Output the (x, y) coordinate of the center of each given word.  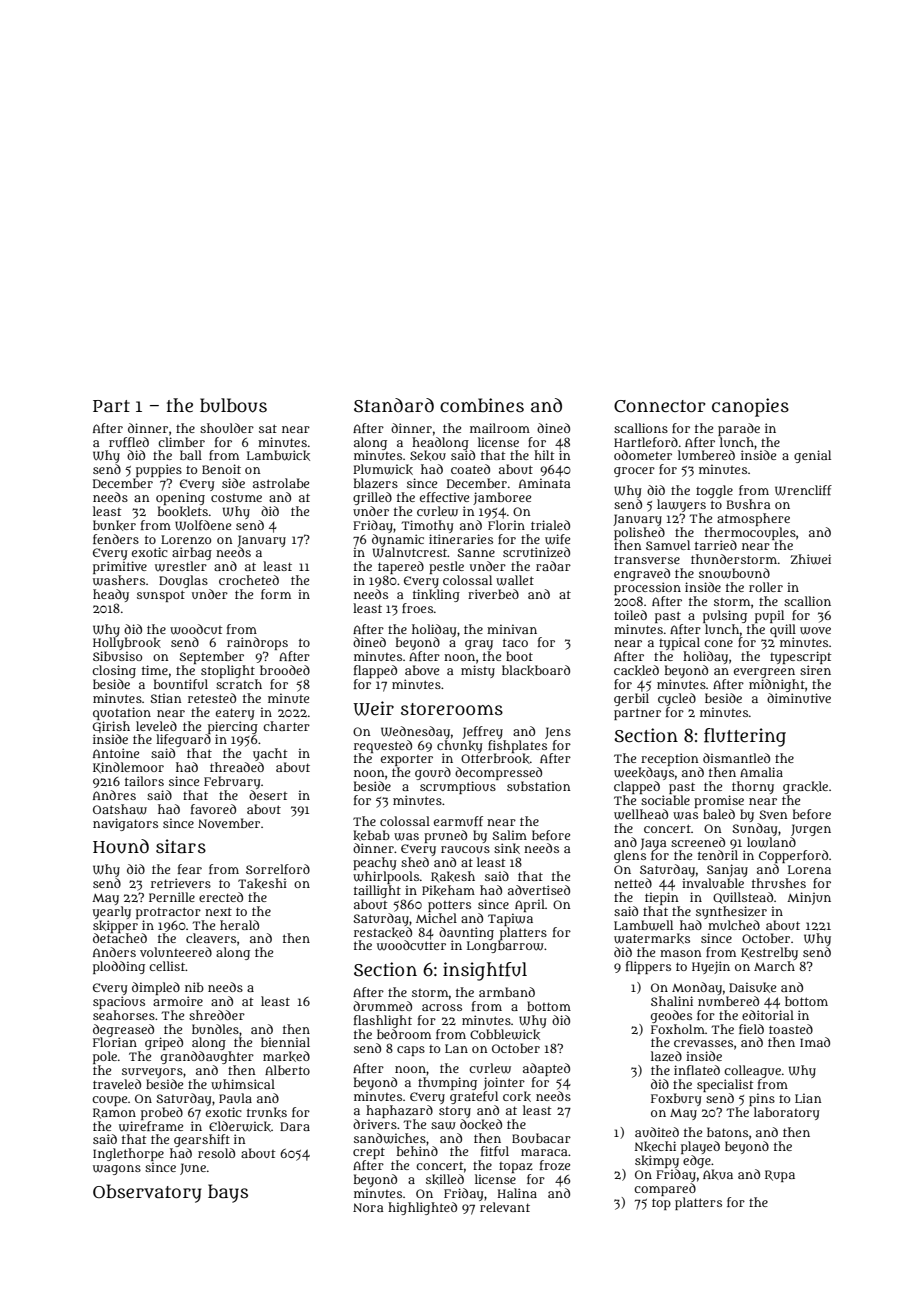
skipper (115, 926)
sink (507, 848)
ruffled (129, 442)
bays (228, 1193)
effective (444, 497)
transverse (647, 560)
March (774, 966)
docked (481, 1124)
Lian (808, 1098)
